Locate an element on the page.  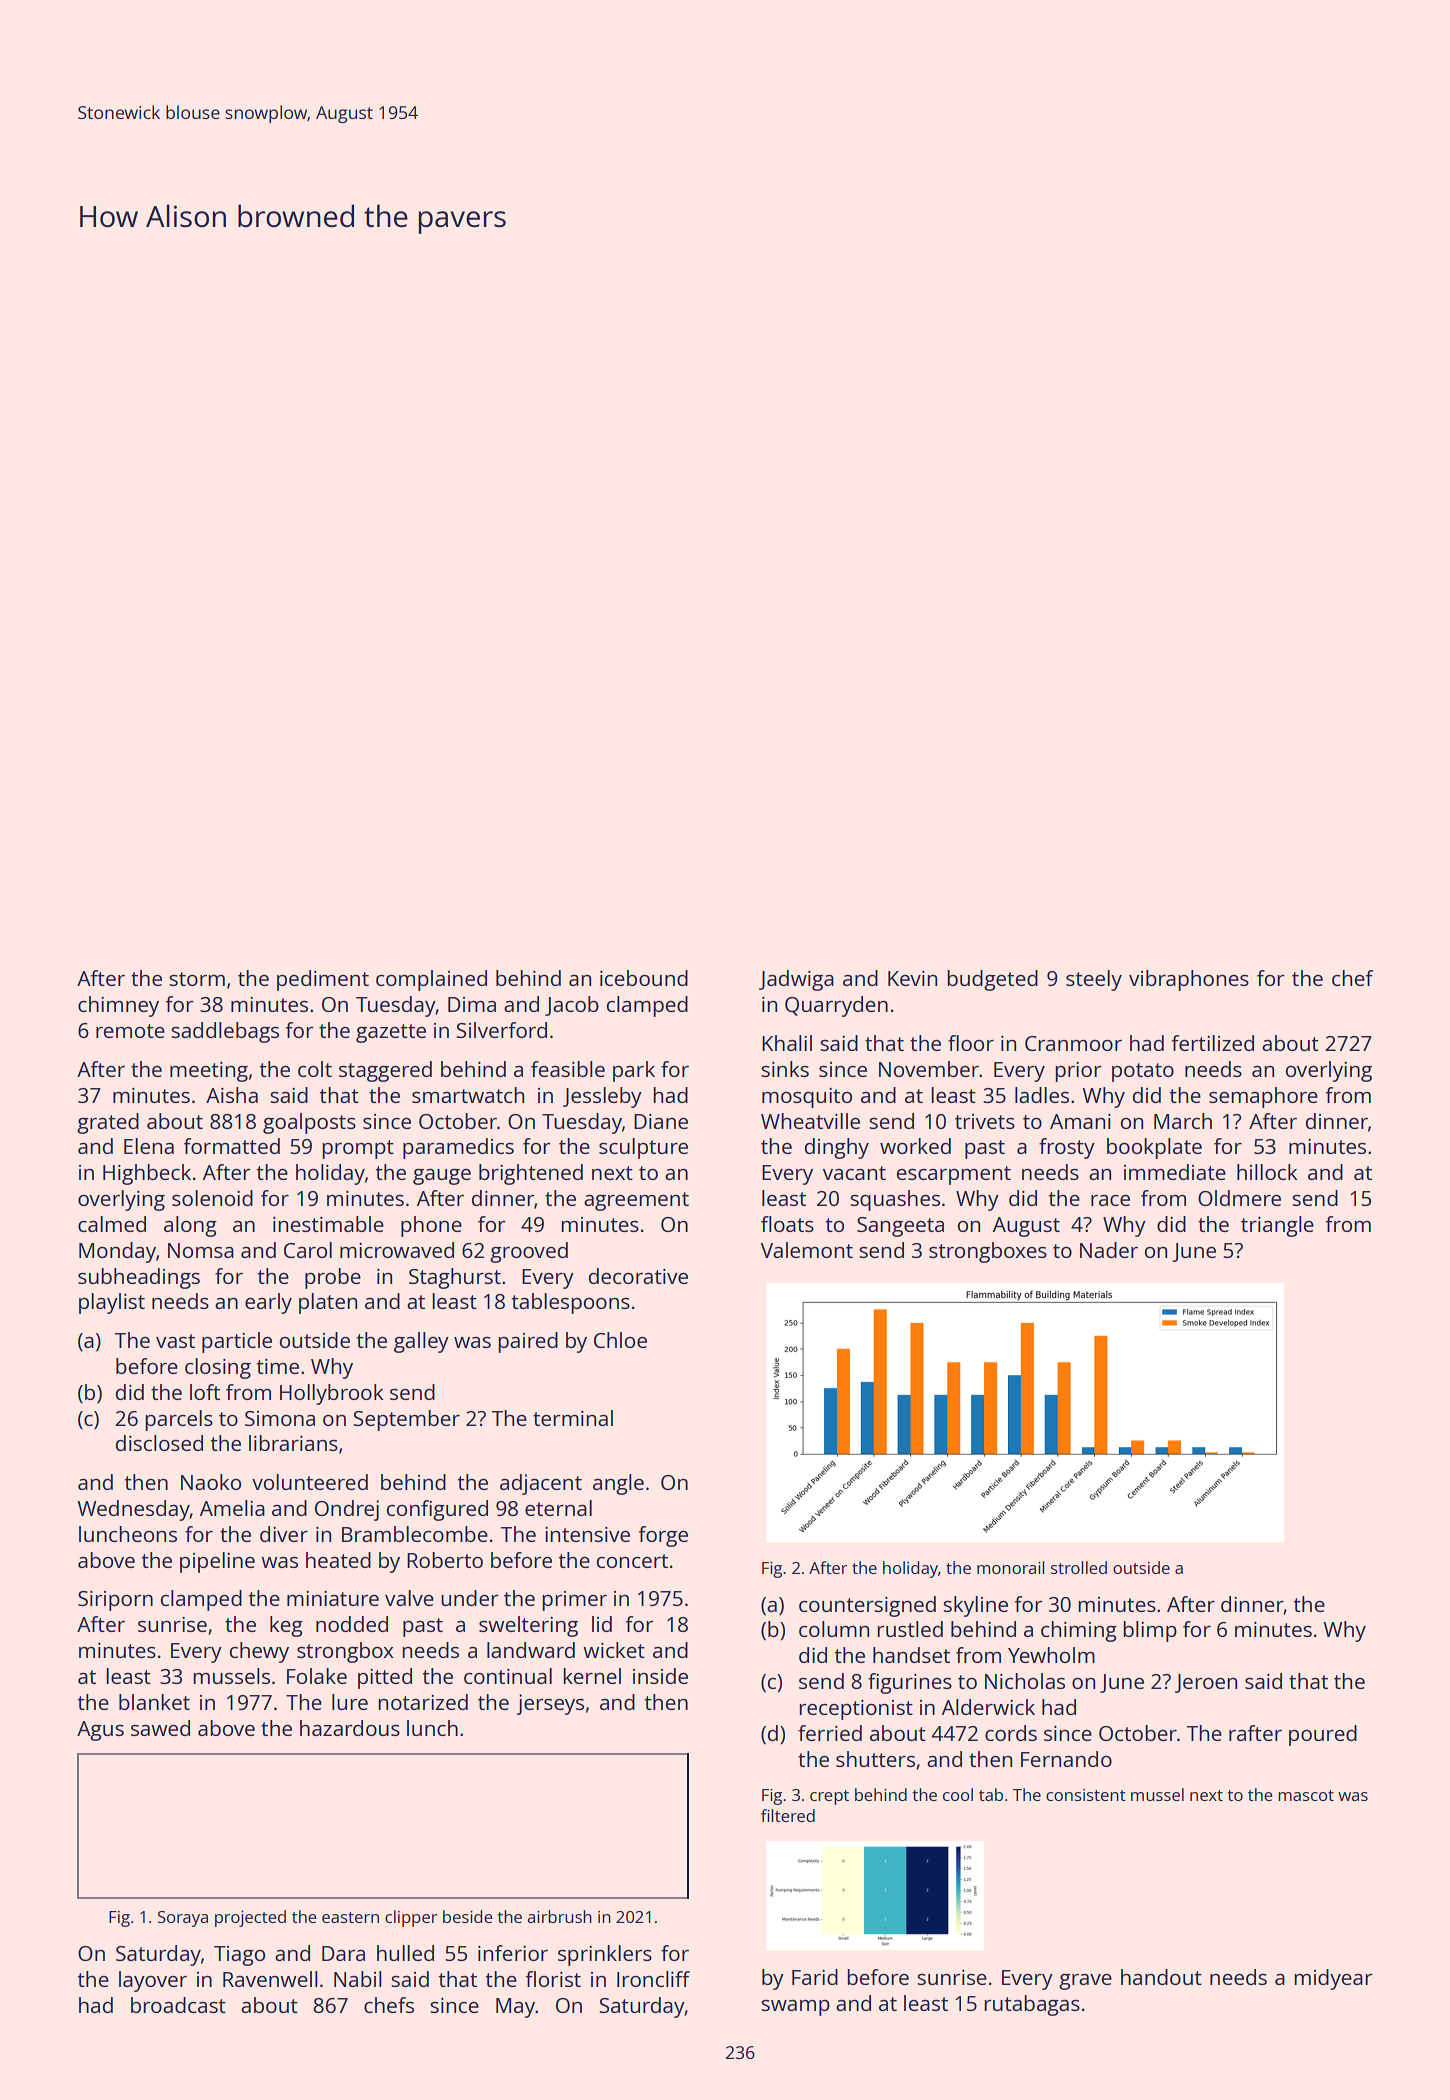
sawed is located at coordinates (160, 1728).
